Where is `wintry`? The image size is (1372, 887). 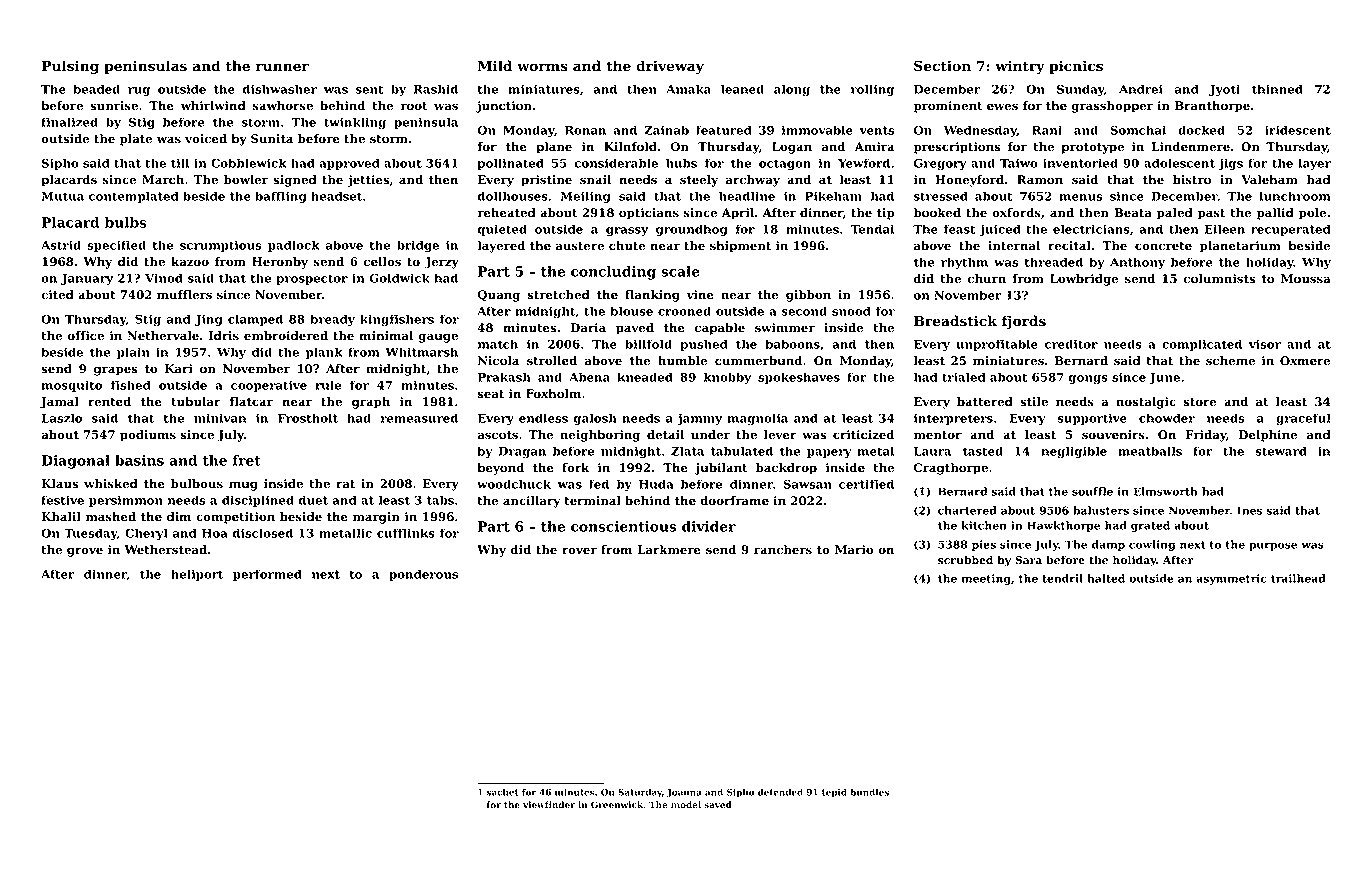 wintry is located at coordinates (1020, 67).
